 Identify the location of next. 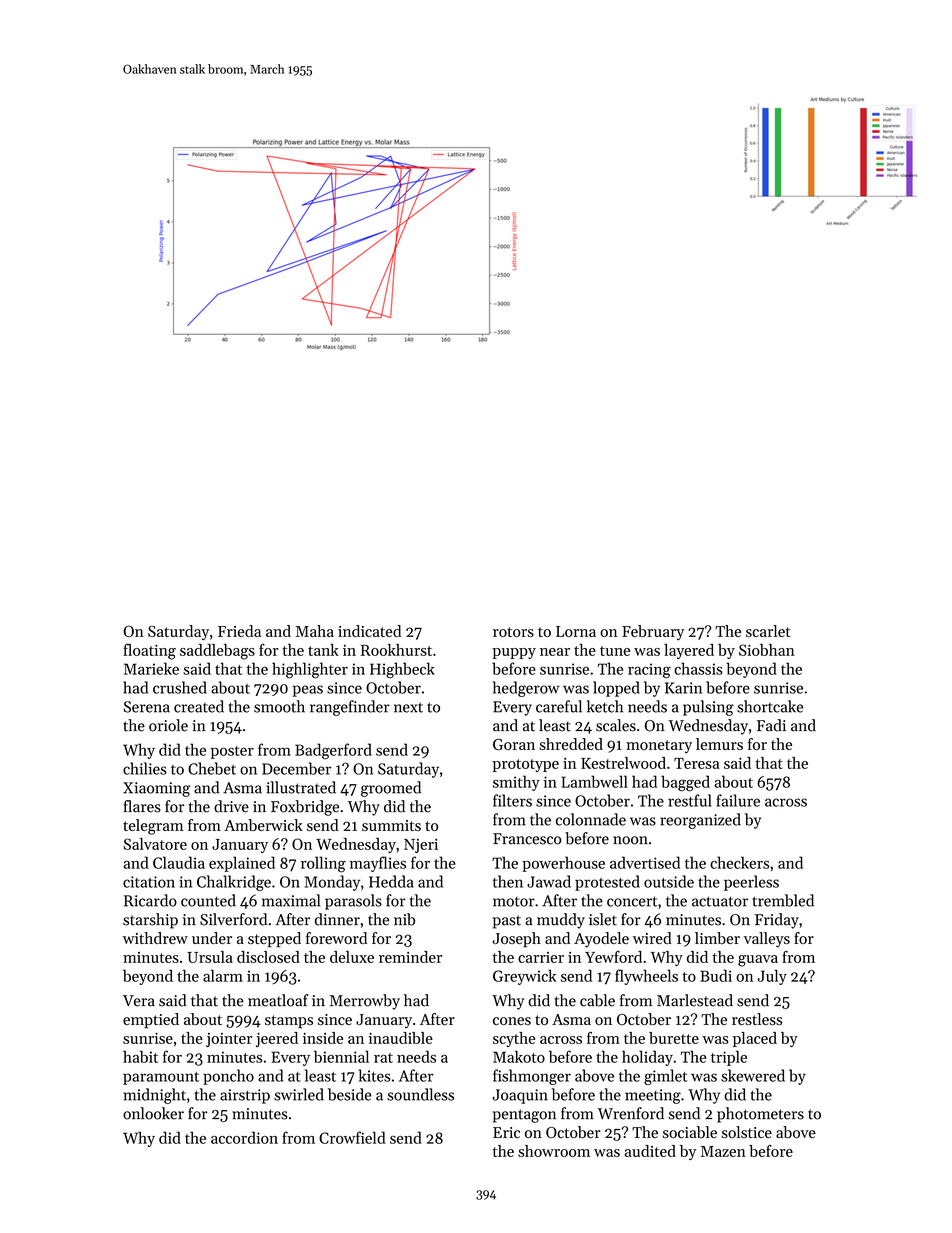
(408, 707).
